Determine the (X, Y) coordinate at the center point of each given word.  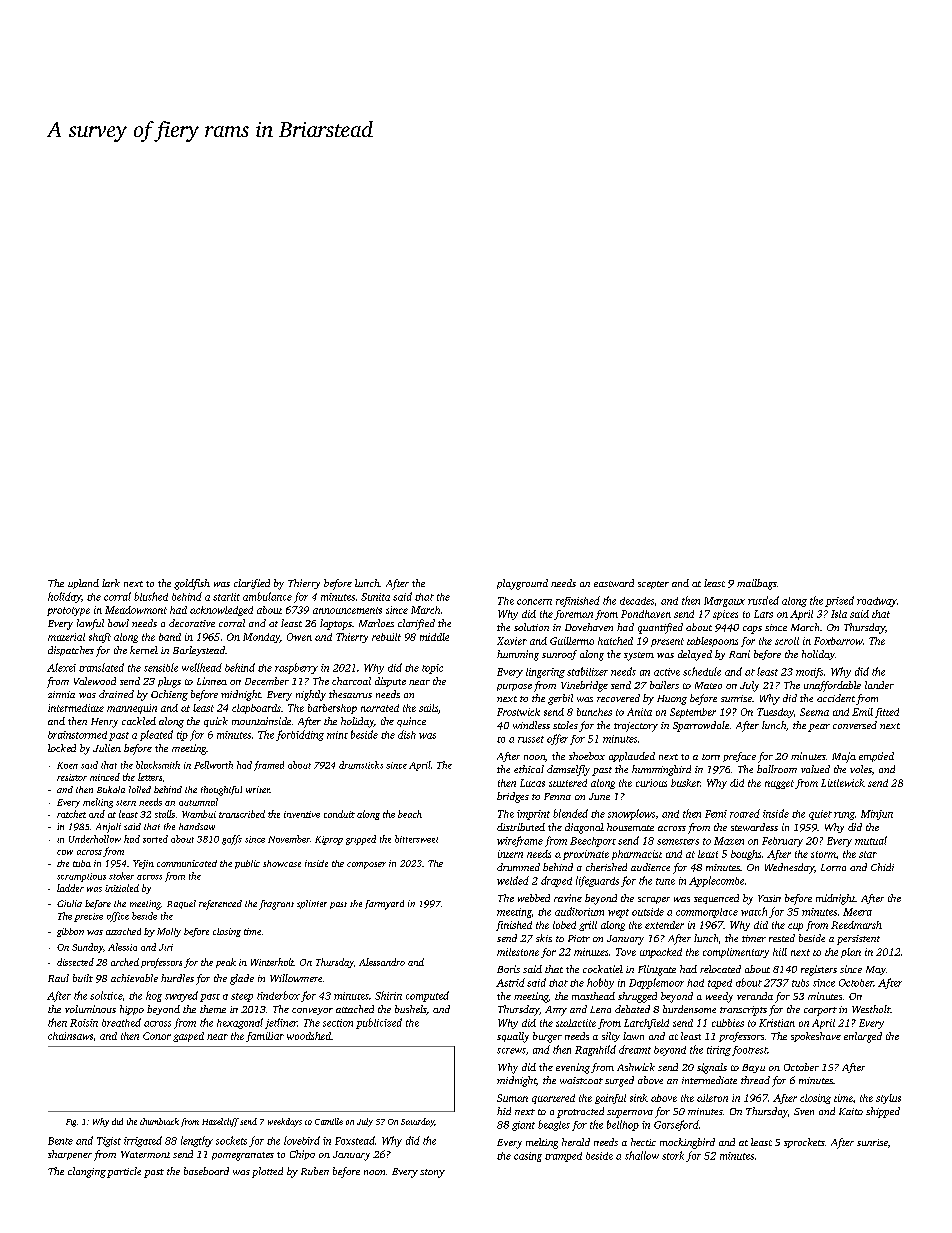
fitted (887, 713)
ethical (529, 769)
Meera (857, 912)
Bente (60, 1141)
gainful (610, 1099)
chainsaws (70, 1036)
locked (62, 748)
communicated (187, 863)
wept (618, 913)
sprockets (804, 1143)
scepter (653, 585)
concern (534, 602)
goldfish (192, 584)
